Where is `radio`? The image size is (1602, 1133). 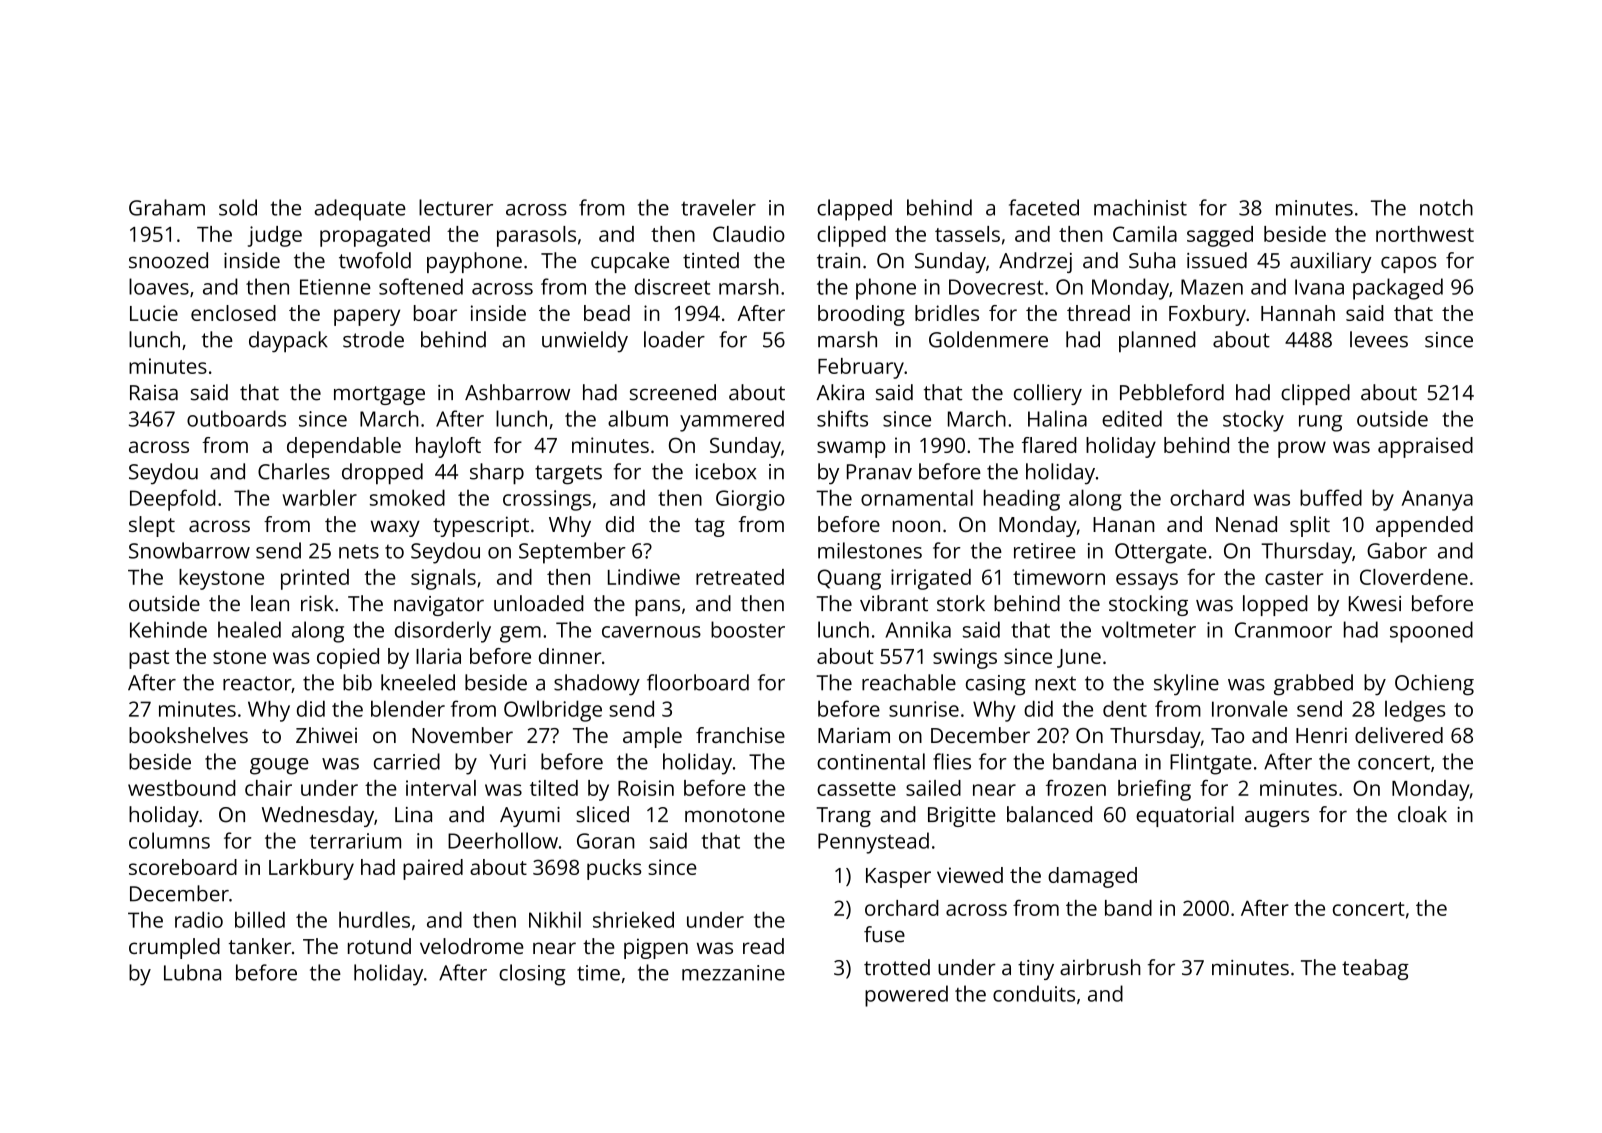 radio is located at coordinates (199, 919).
